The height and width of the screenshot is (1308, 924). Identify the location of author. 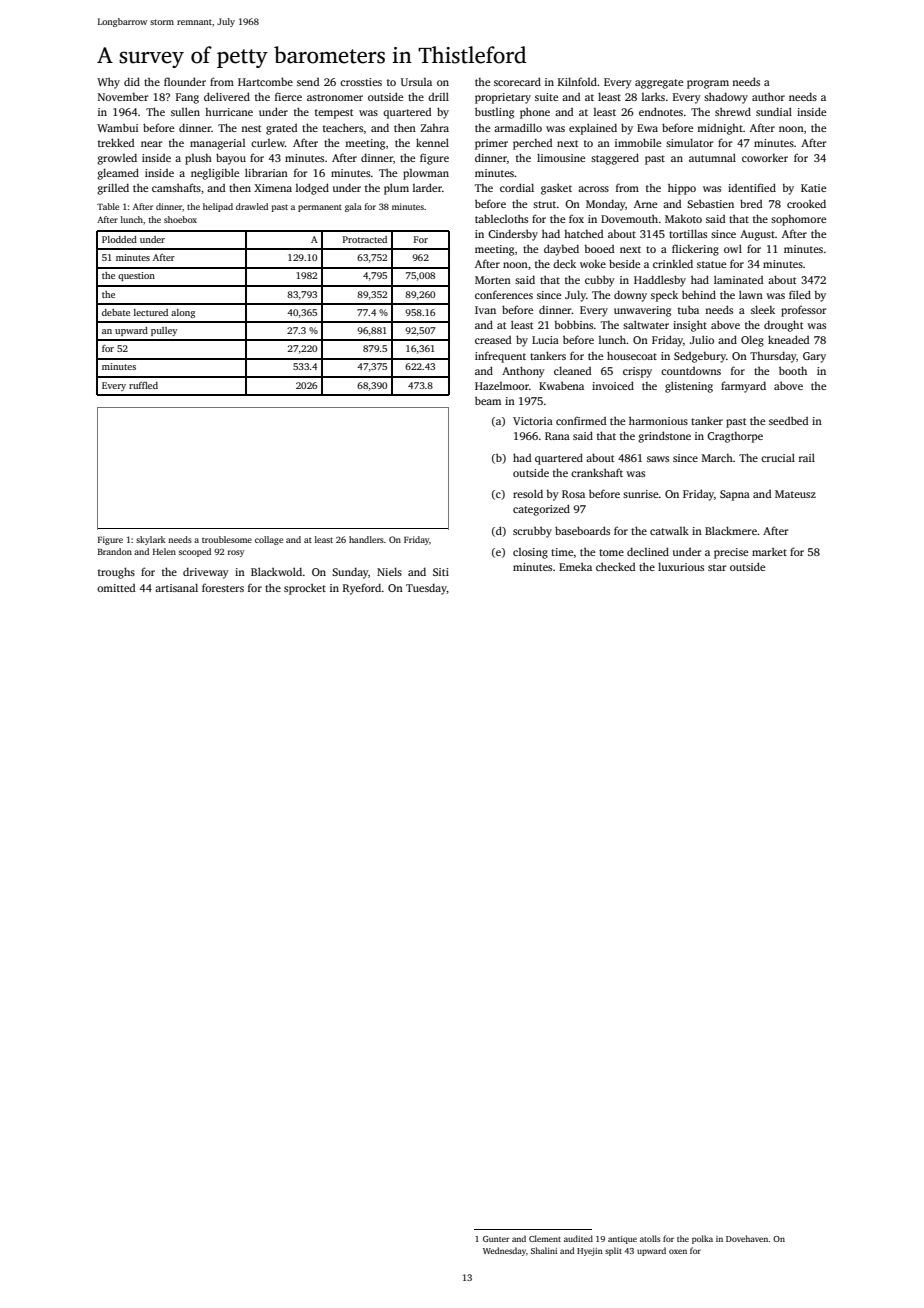
(768, 96).
